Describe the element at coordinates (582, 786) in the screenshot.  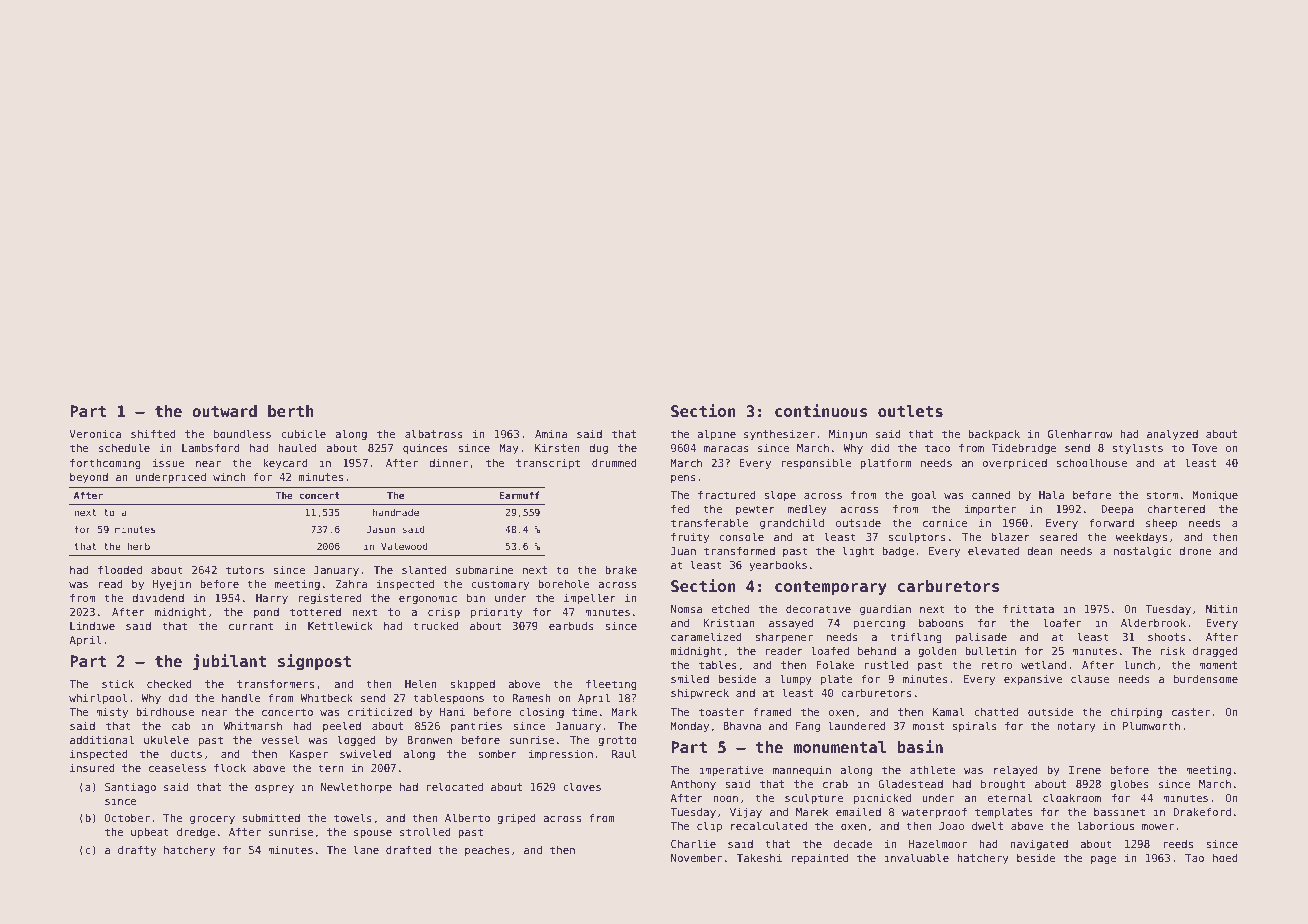
I see `cloves` at that location.
